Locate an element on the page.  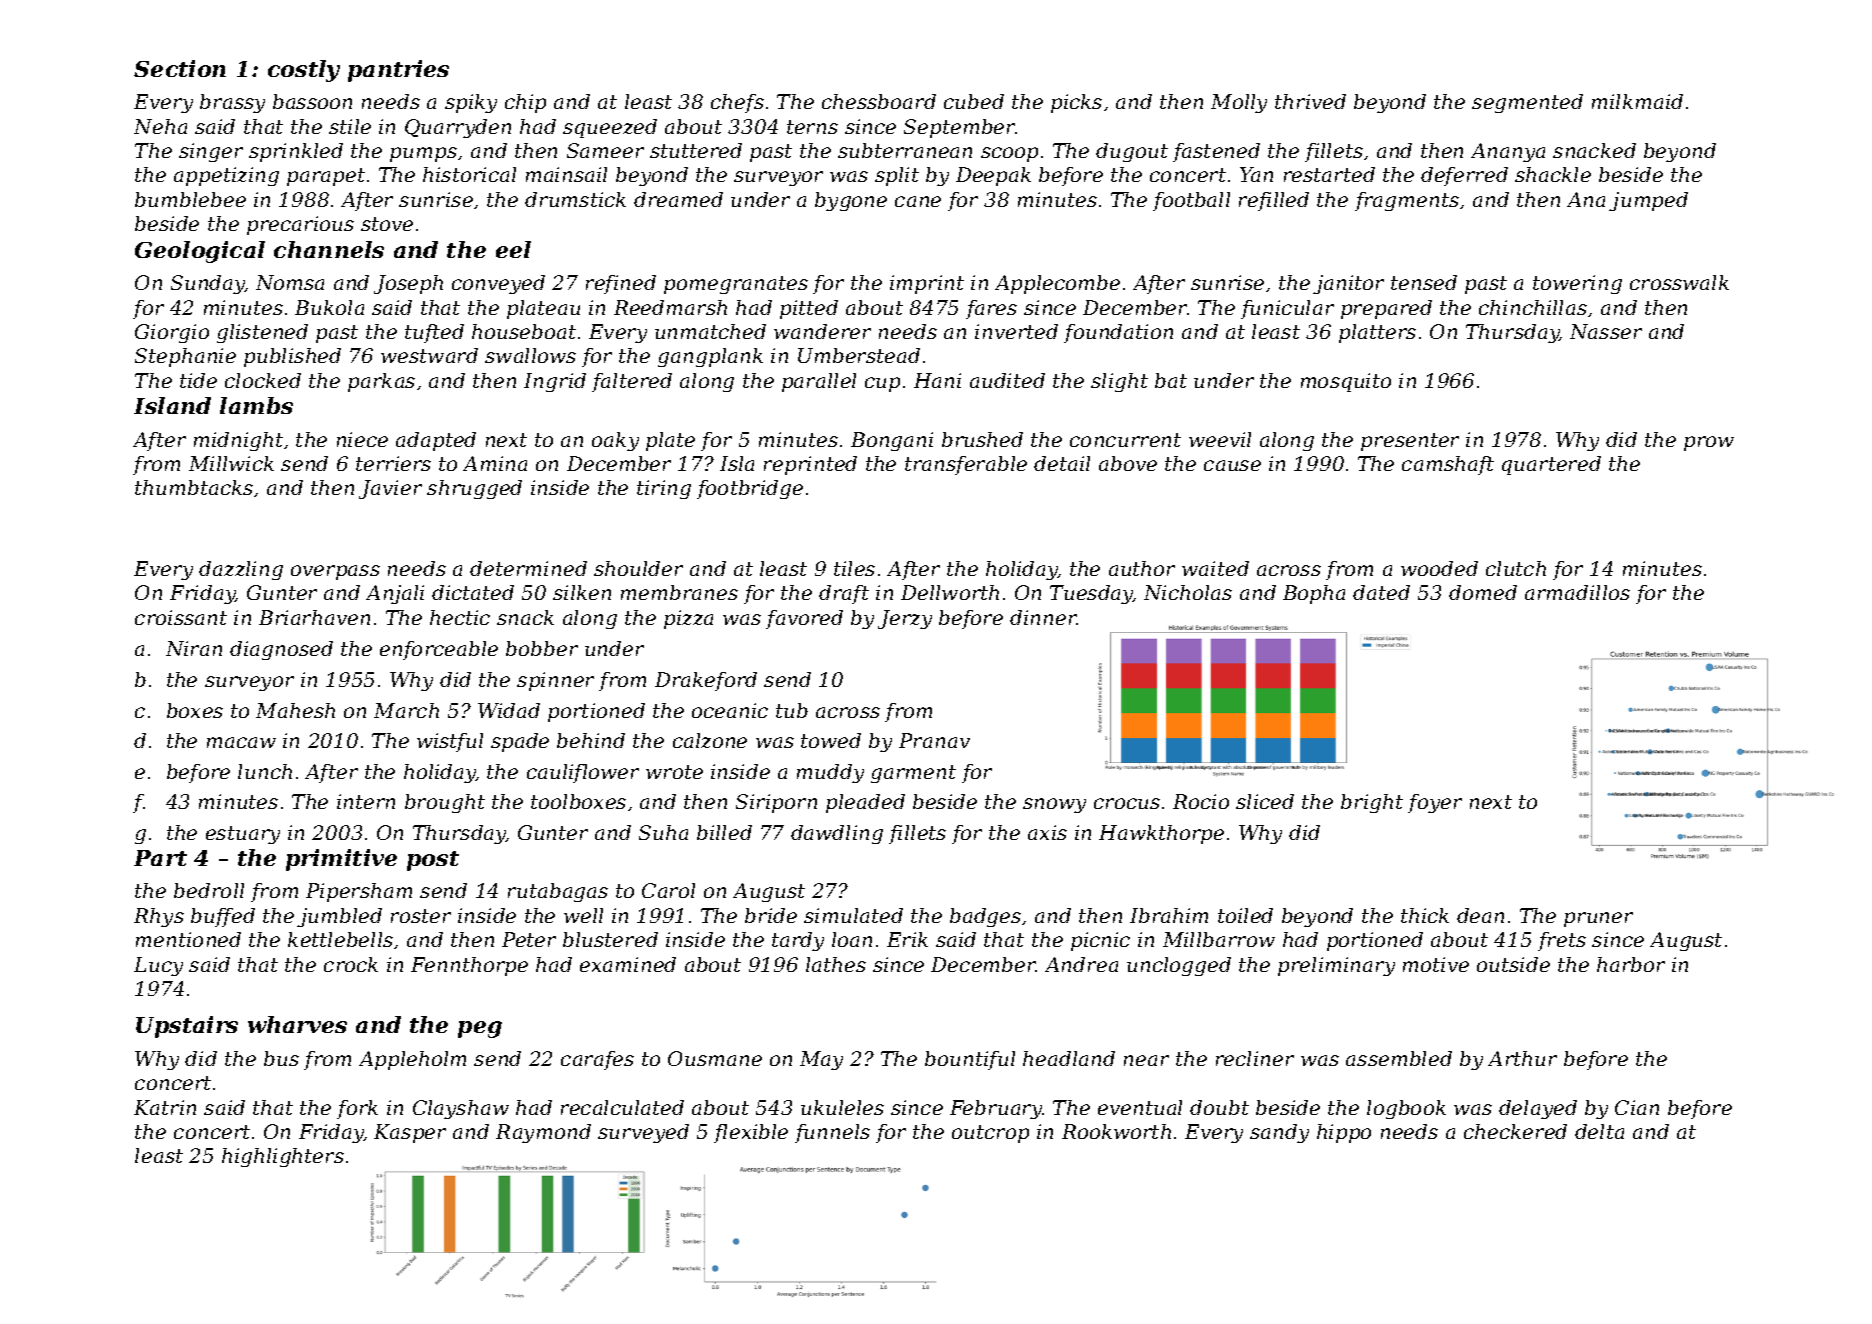
foyer is located at coordinates (1435, 803).
